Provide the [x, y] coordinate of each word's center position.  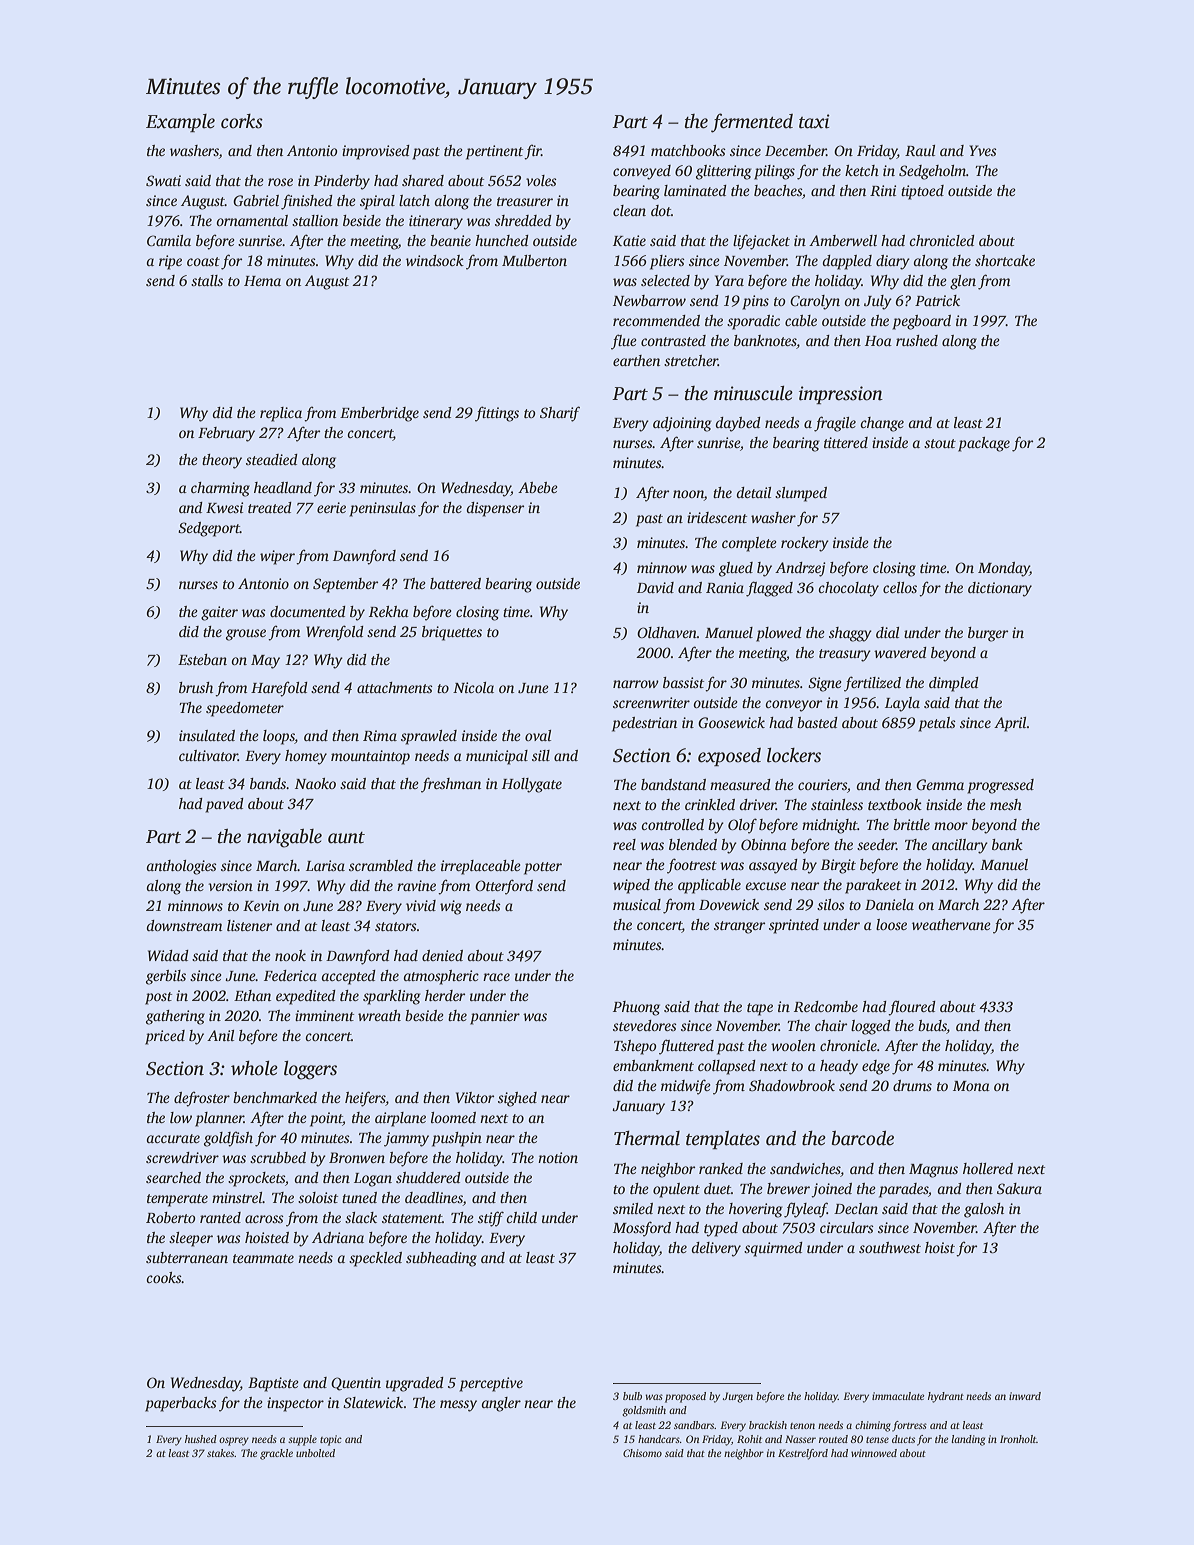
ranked [721, 1168]
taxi [814, 121]
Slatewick [373, 1403]
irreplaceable [481, 867]
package [984, 444]
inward [1025, 1396]
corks [242, 121]
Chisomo [642, 1453]
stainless [837, 804]
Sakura [1019, 1188]
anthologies [181, 867]
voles [541, 180]
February [226, 434]
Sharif [560, 414]
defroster [202, 1099]
